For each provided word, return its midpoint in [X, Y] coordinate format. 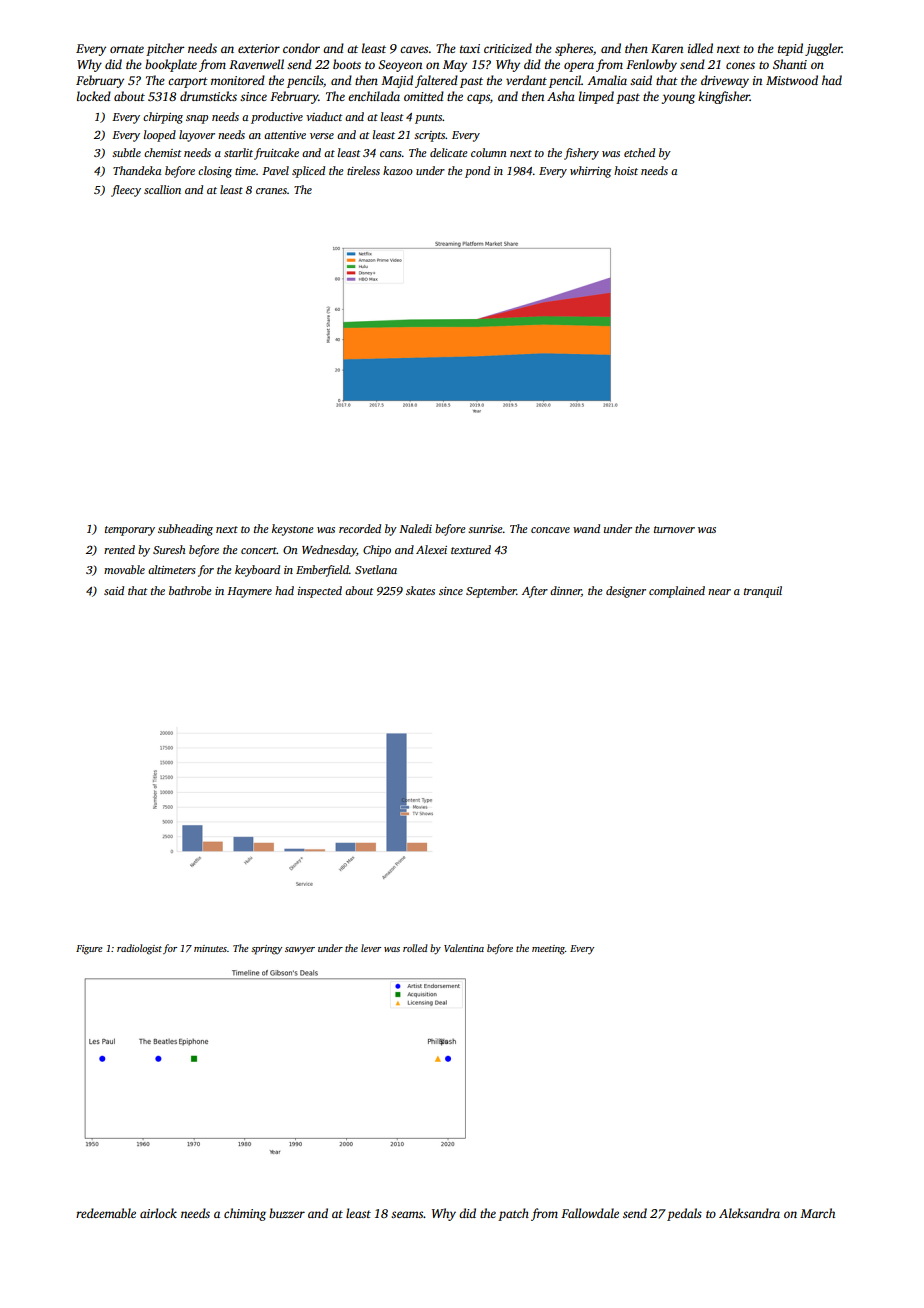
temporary [130, 531]
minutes [210, 948]
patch [513, 1214]
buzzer [287, 1213]
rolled [415, 948]
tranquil [763, 592]
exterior [259, 48]
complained [677, 592]
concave [550, 530]
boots [347, 64]
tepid [790, 49]
